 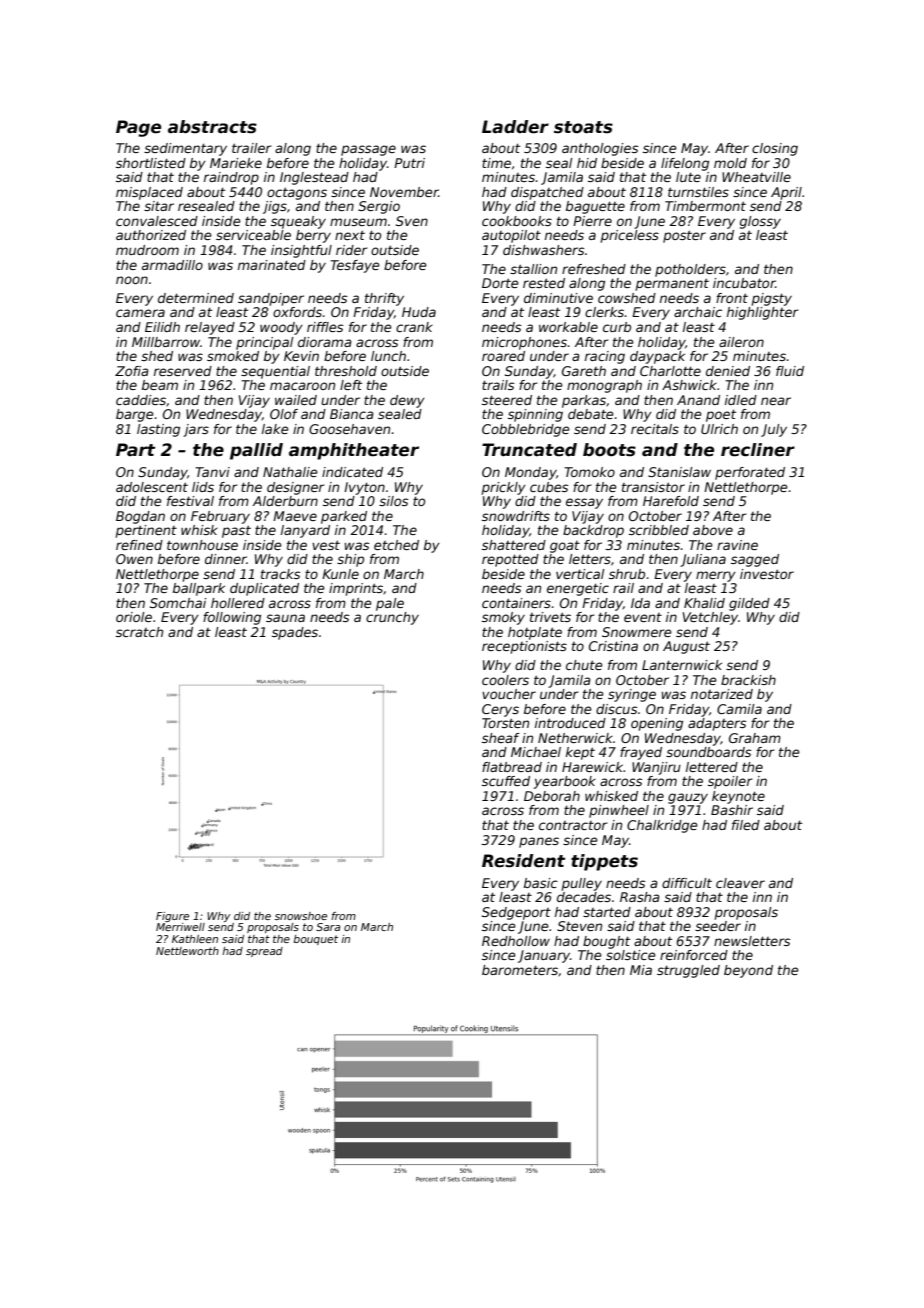 What do you see at coordinates (503, 618) in the page?
I see `smoky` at bounding box center [503, 618].
